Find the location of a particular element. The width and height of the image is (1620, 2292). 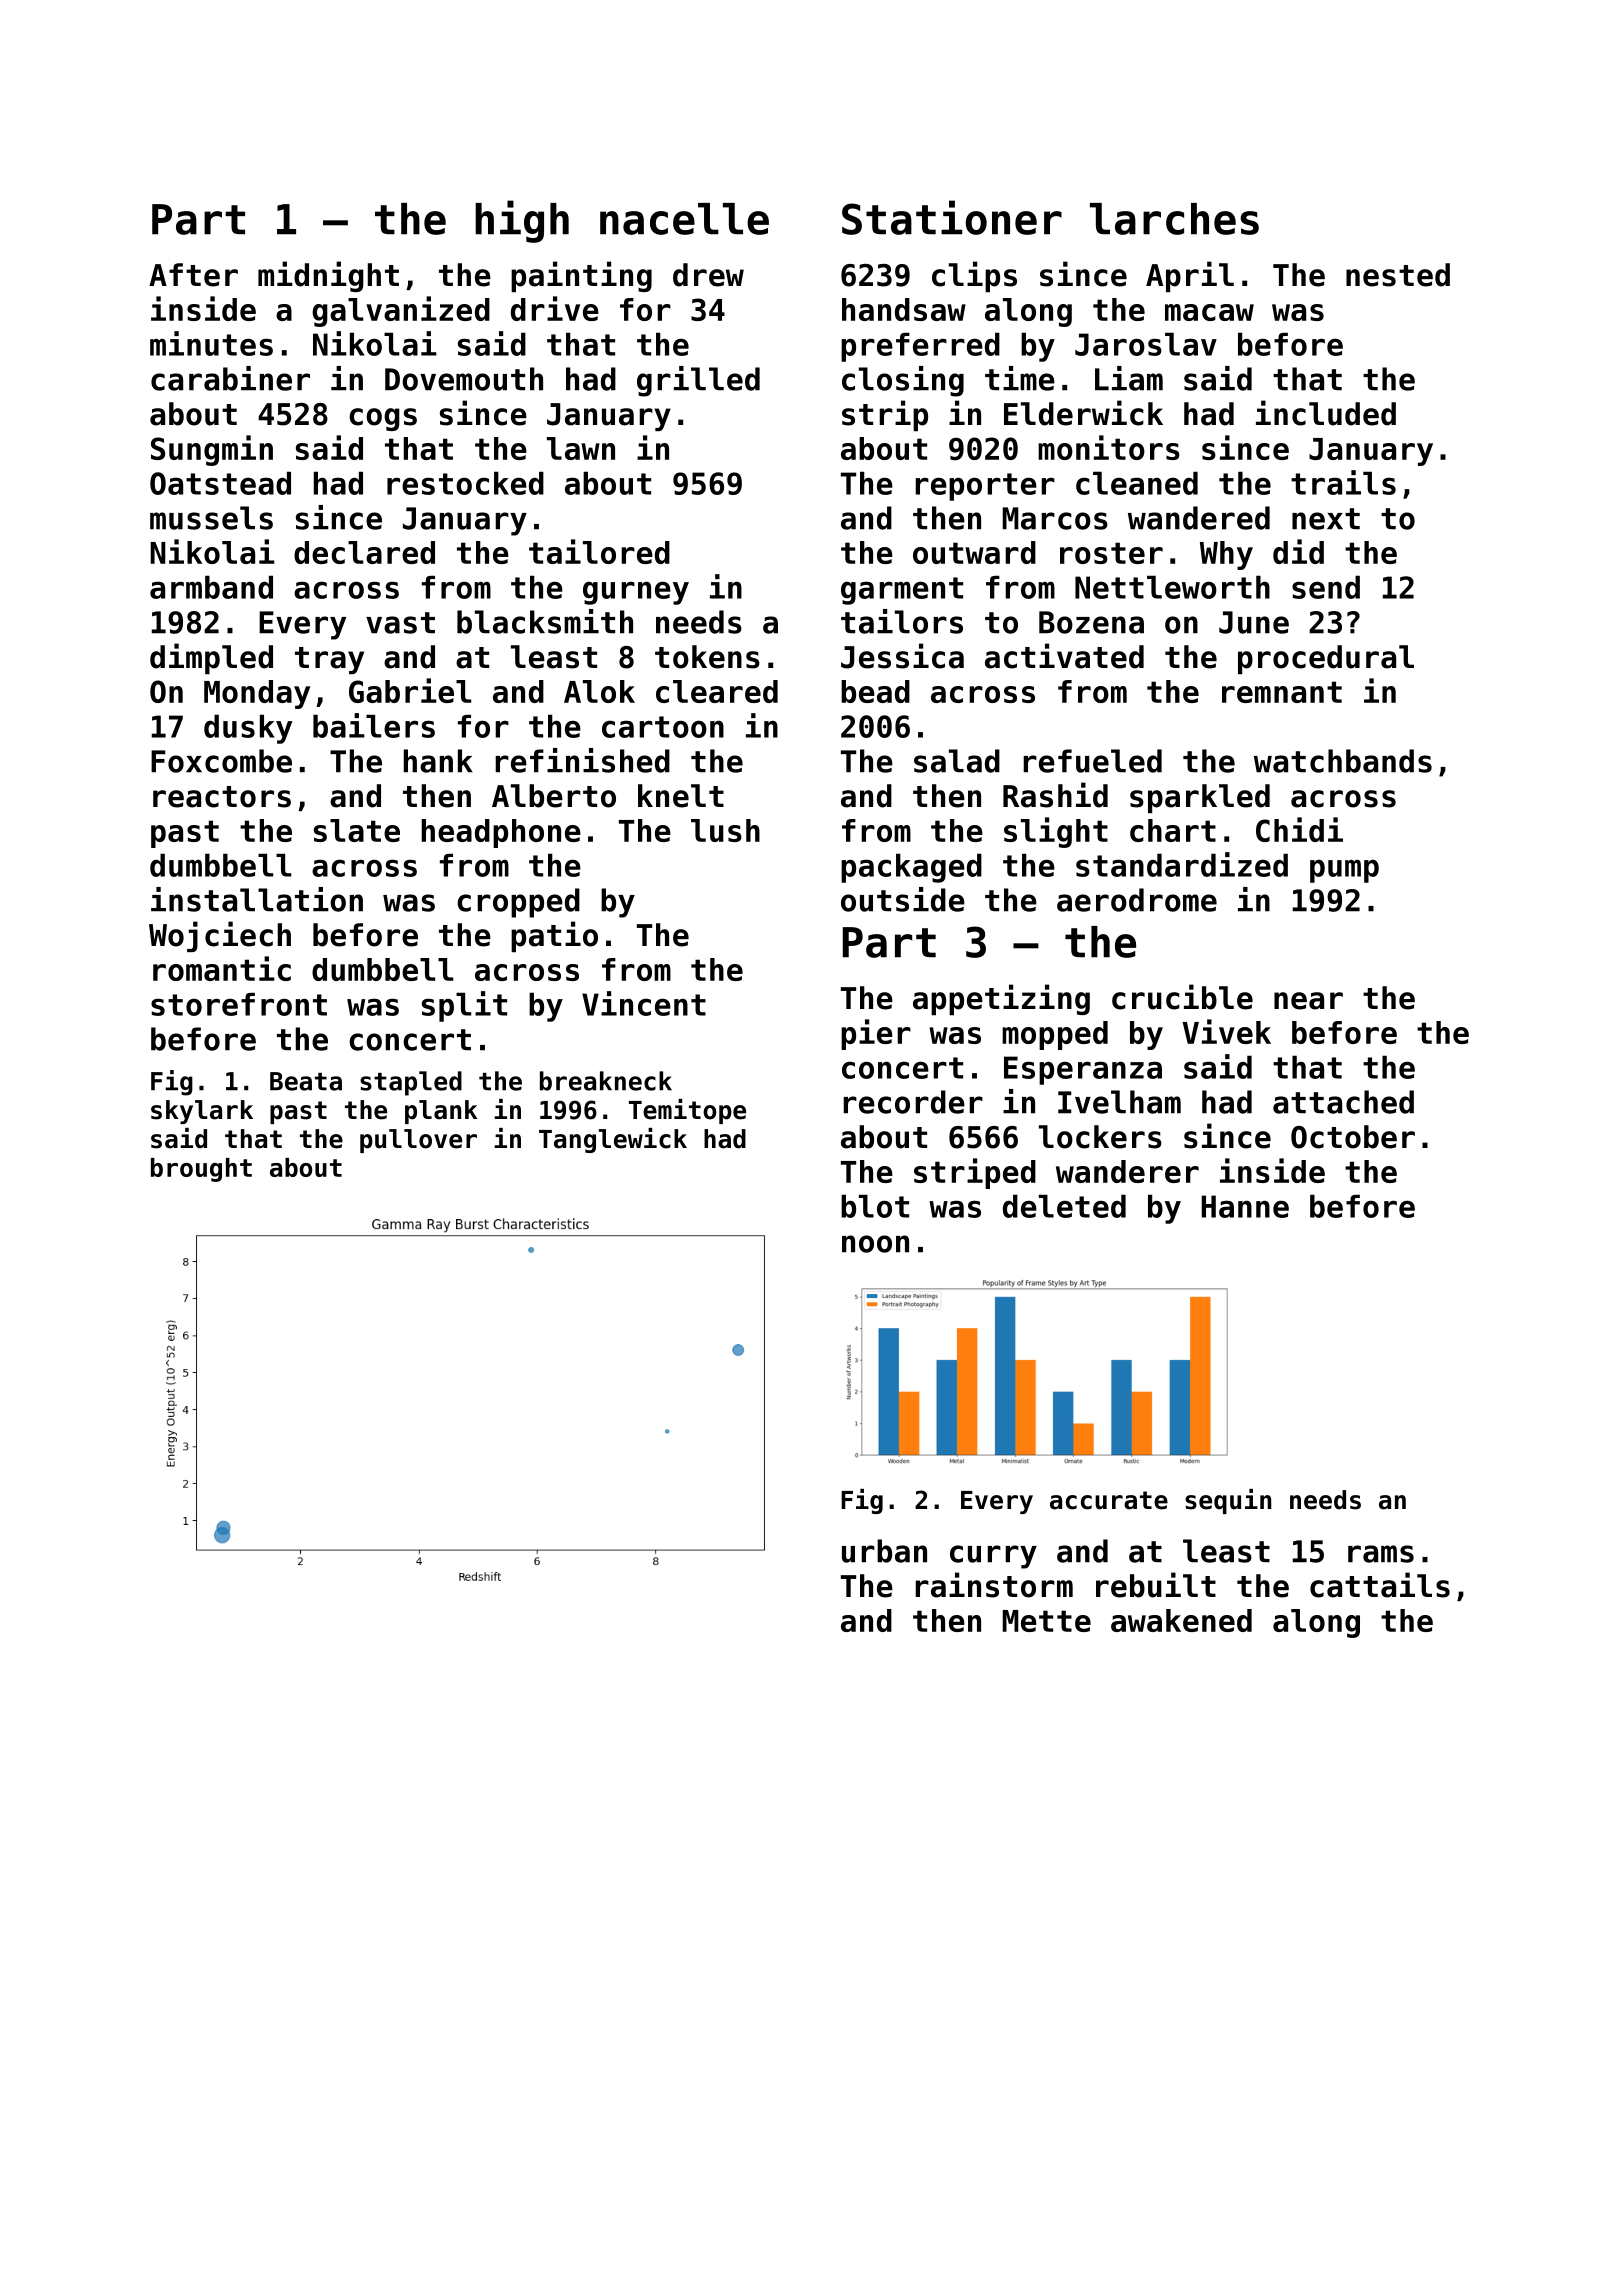

noon is located at coordinates (875, 1244).
